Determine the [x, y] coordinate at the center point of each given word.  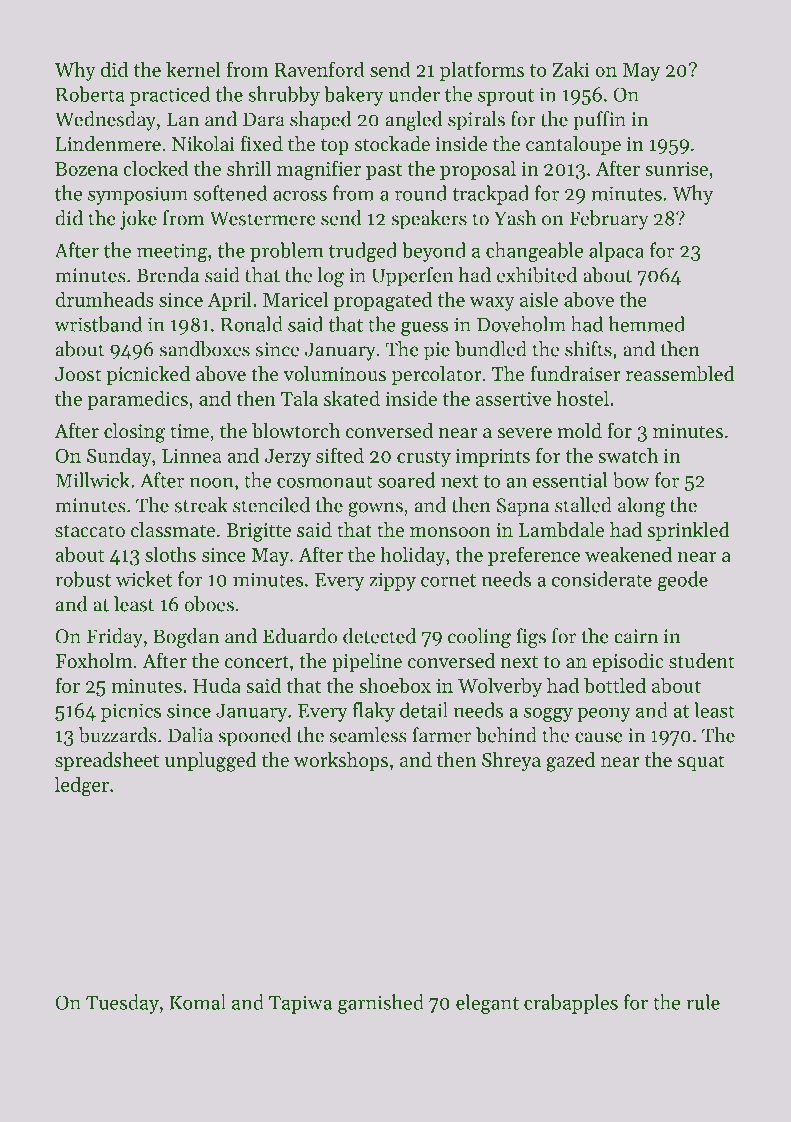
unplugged [211, 762]
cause [599, 737]
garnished [381, 1004]
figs [531, 638]
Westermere [263, 218]
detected [379, 636]
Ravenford [319, 69]
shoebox [395, 685]
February [608, 220]
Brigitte [258, 532]
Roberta [90, 94]
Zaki [571, 69]
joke [138, 220]
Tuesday [122, 1004]
